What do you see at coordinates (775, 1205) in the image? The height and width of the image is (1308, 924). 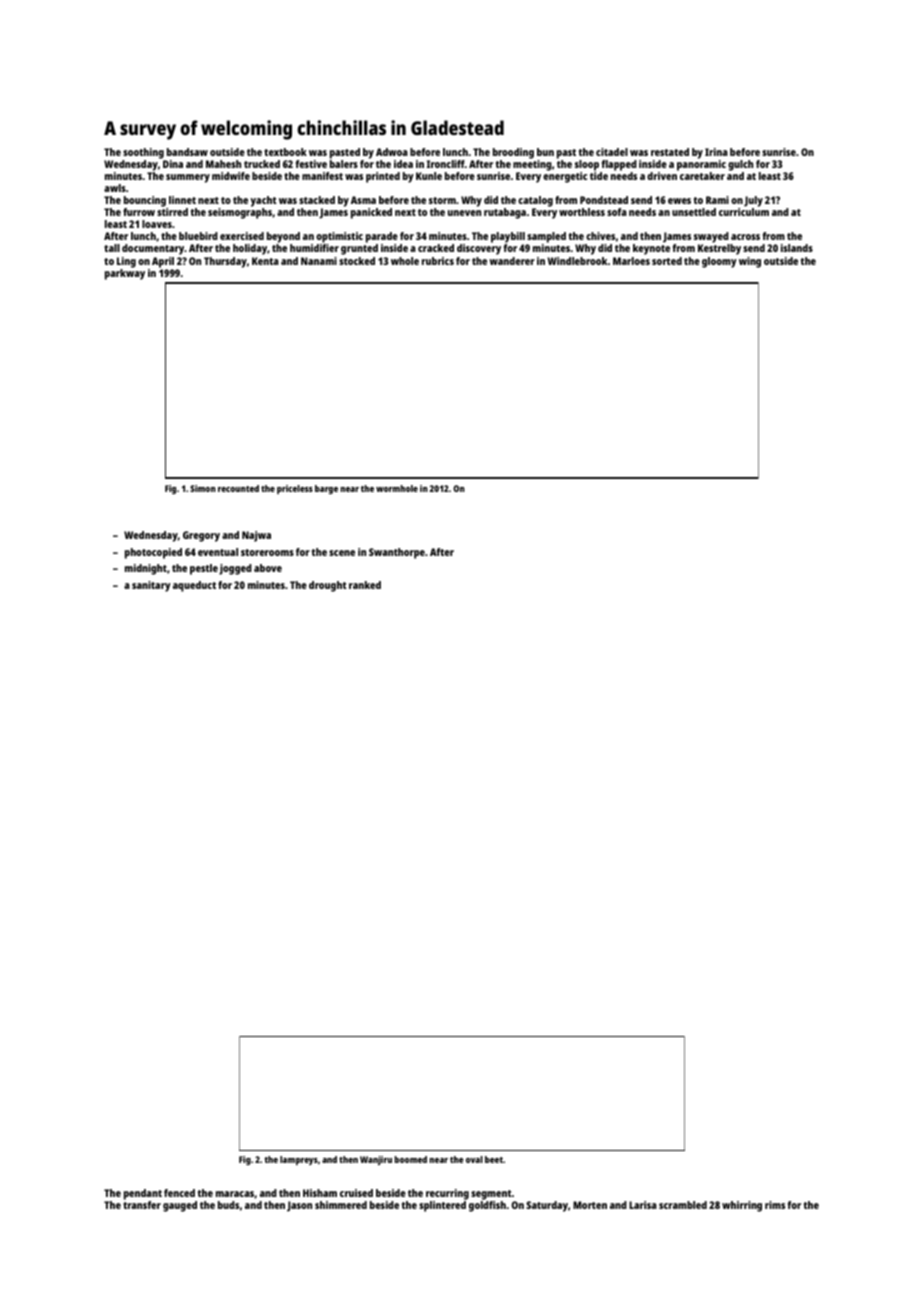 I see `rims` at bounding box center [775, 1205].
